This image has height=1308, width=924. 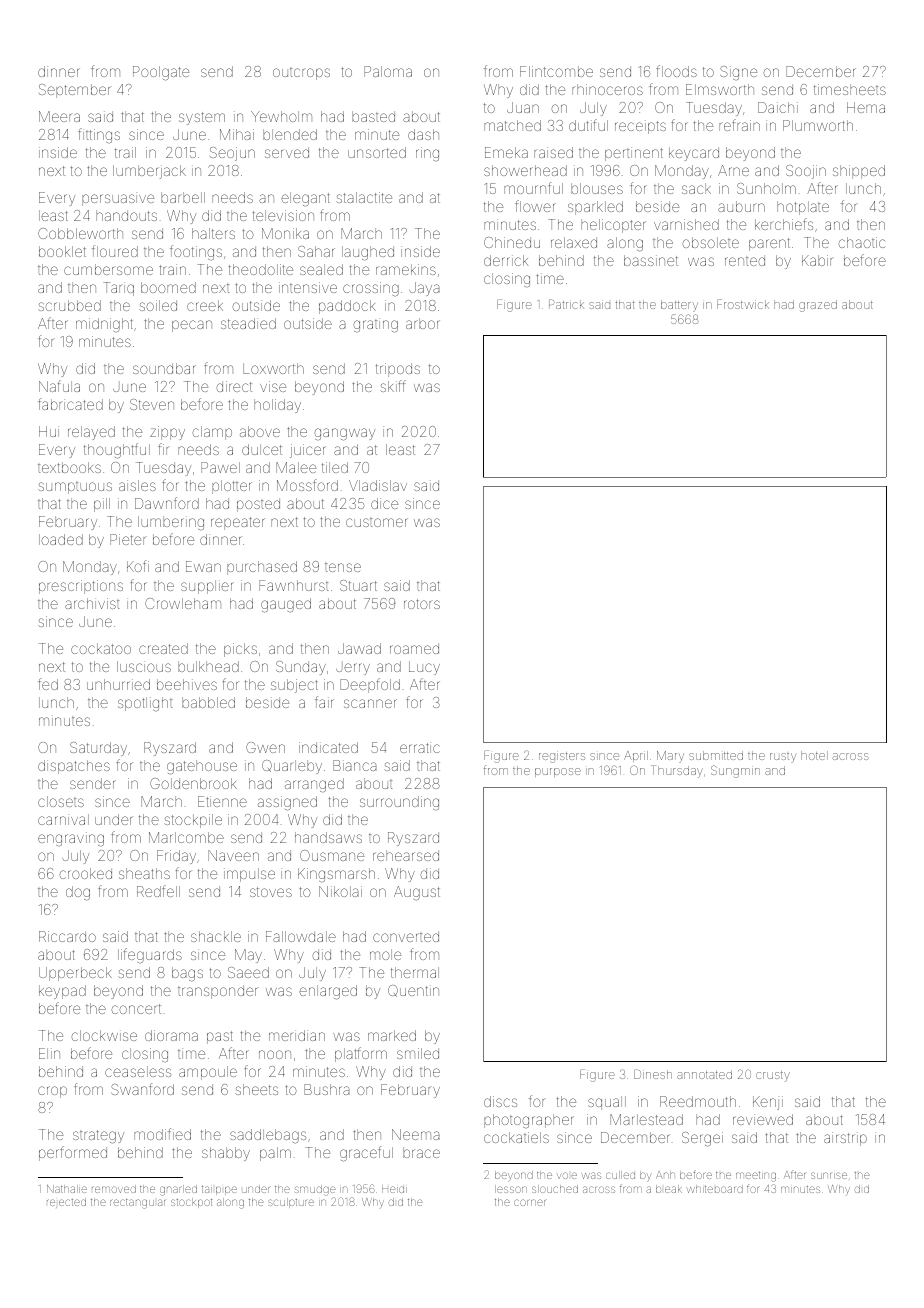 I want to click on rhinoceros, so click(x=607, y=89).
